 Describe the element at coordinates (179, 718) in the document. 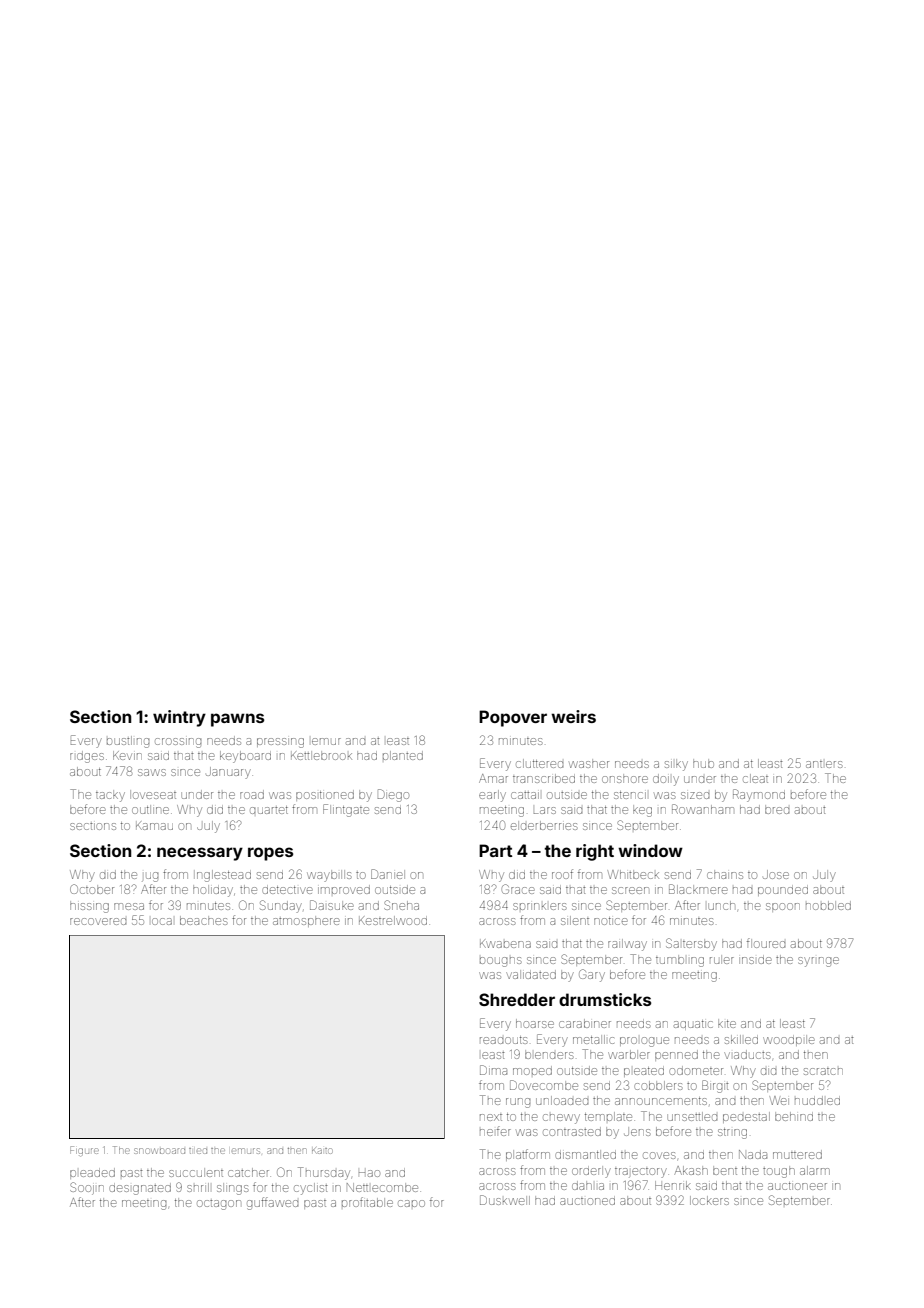

I see `wintry` at that location.
